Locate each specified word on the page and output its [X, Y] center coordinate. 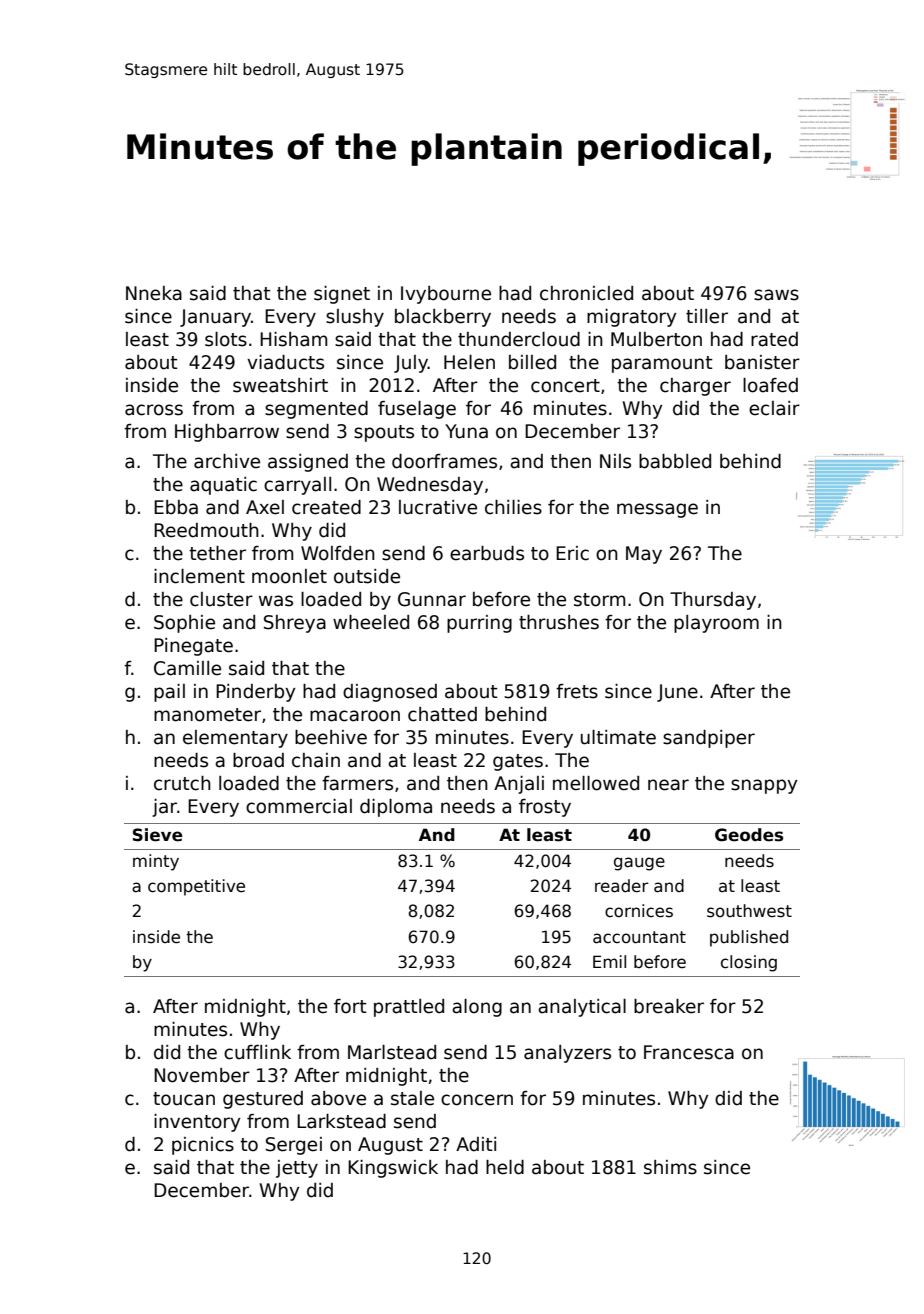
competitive [196, 887]
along [477, 1008]
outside [367, 576]
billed [532, 362]
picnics [203, 1146]
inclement [199, 576]
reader [622, 886]
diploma [396, 808]
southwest [749, 911]
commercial [299, 806]
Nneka [154, 293]
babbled [675, 461]
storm [599, 600]
